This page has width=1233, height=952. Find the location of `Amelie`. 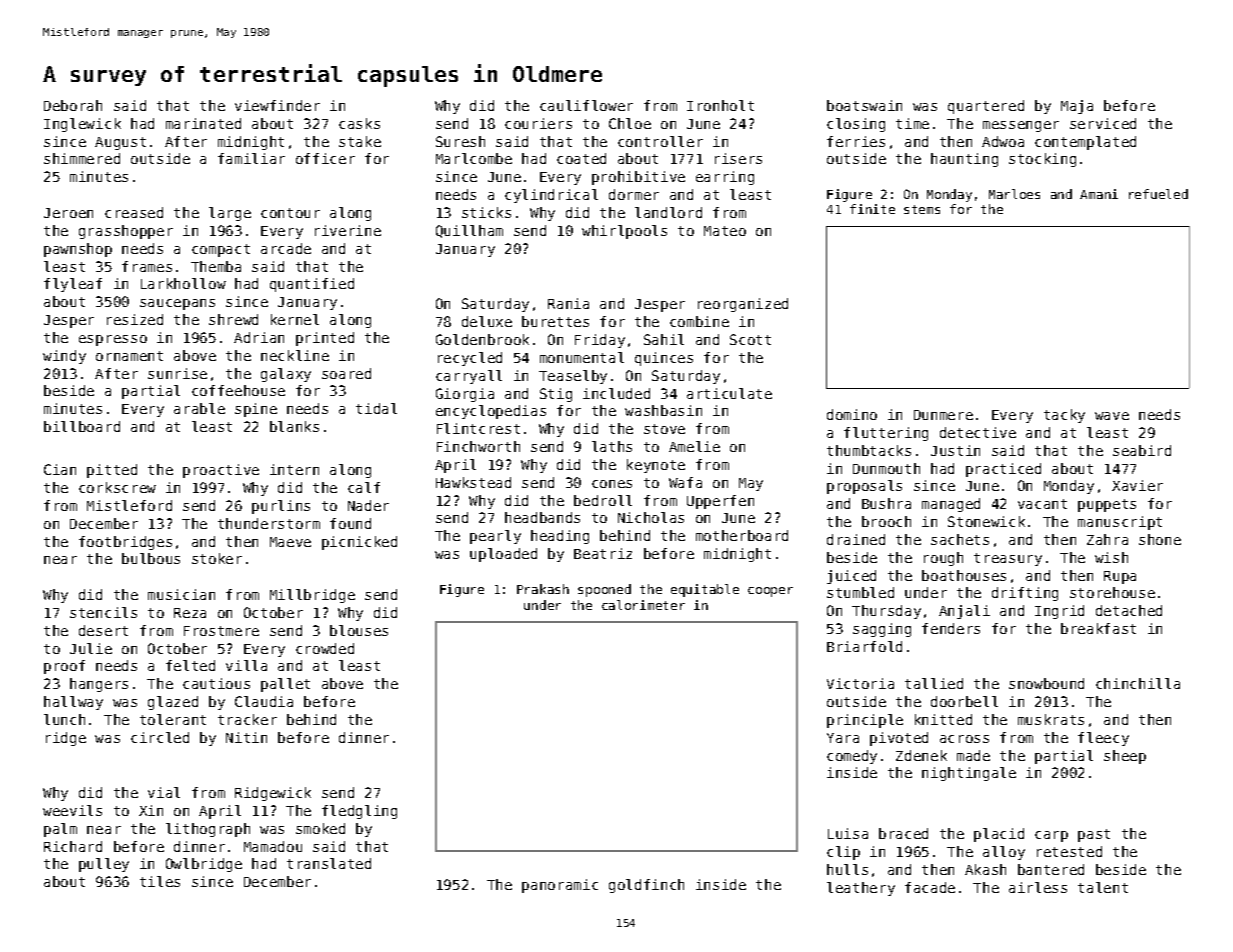

Amelie is located at coordinates (694, 446).
